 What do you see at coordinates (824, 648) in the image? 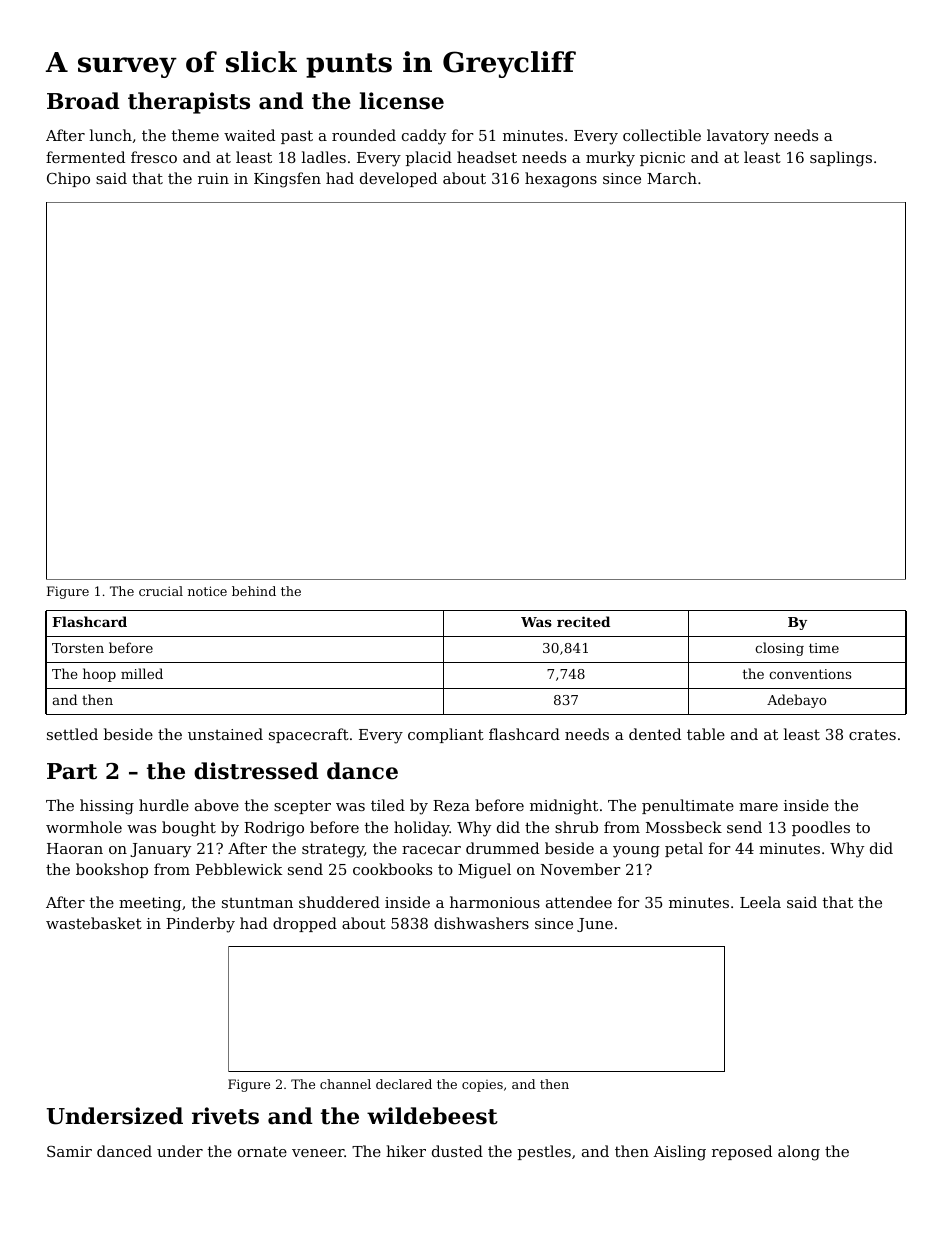
I see `time` at bounding box center [824, 648].
